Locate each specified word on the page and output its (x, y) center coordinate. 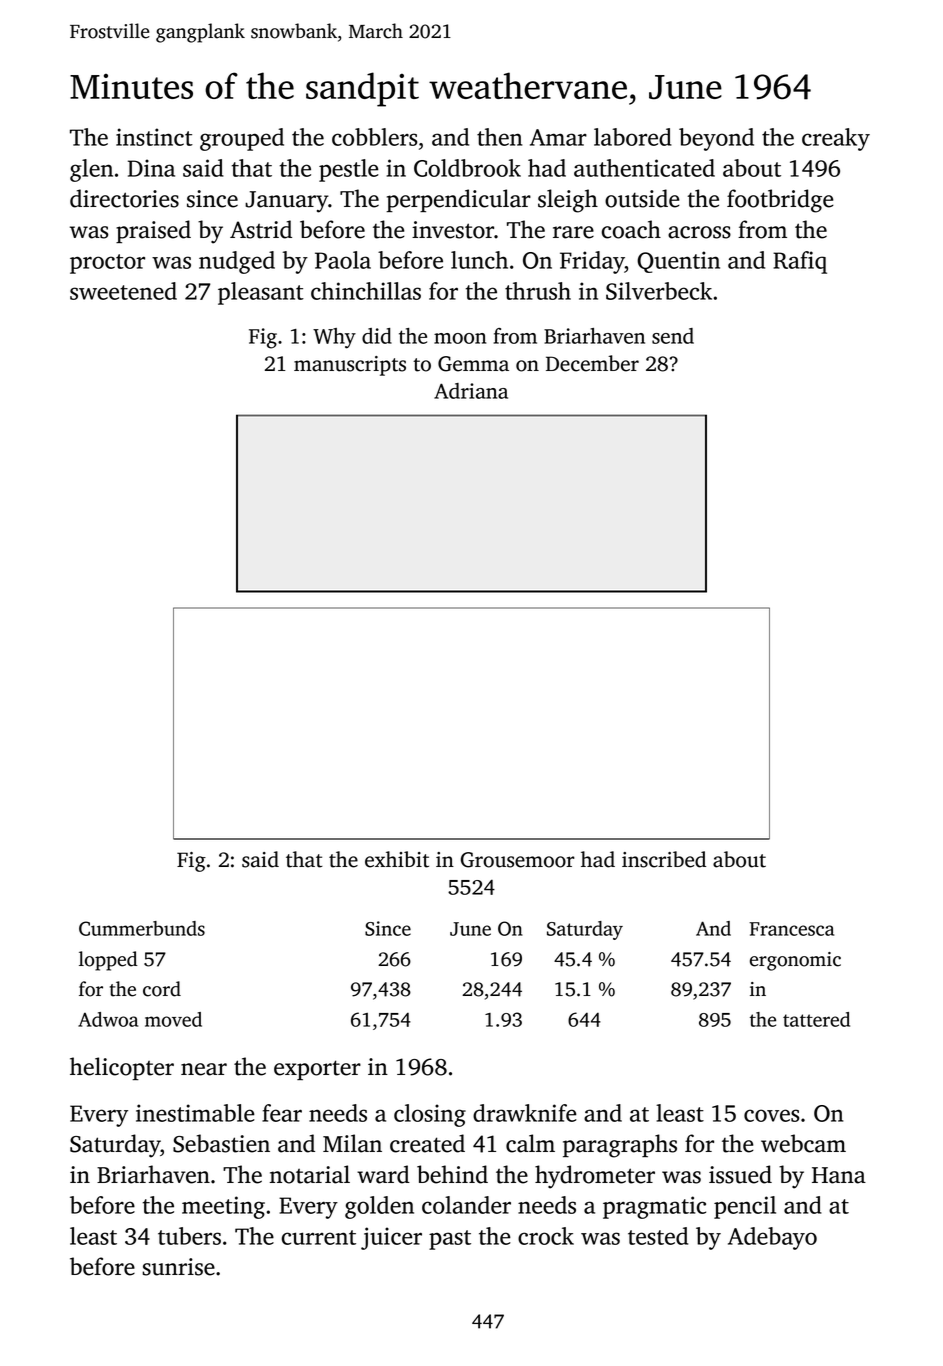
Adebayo (772, 1238)
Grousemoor (518, 860)
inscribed (664, 859)
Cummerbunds (142, 928)
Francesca (791, 929)
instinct (154, 137)
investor (453, 230)
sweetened (123, 291)
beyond (716, 139)
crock (546, 1236)
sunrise (178, 1267)
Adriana (471, 391)
